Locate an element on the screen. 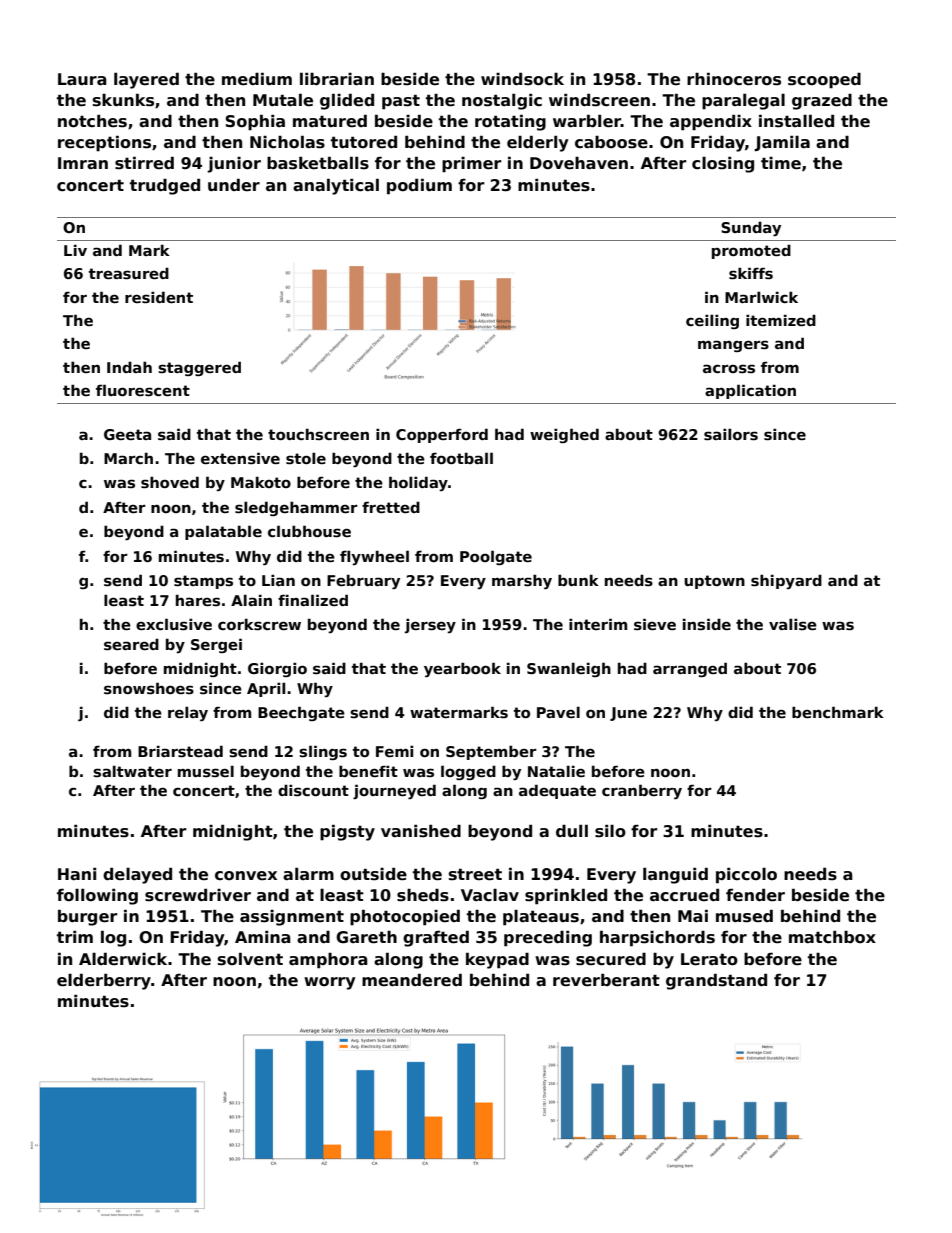 The image size is (952, 1233). snowshoes is located at coordinates (149, 688).
